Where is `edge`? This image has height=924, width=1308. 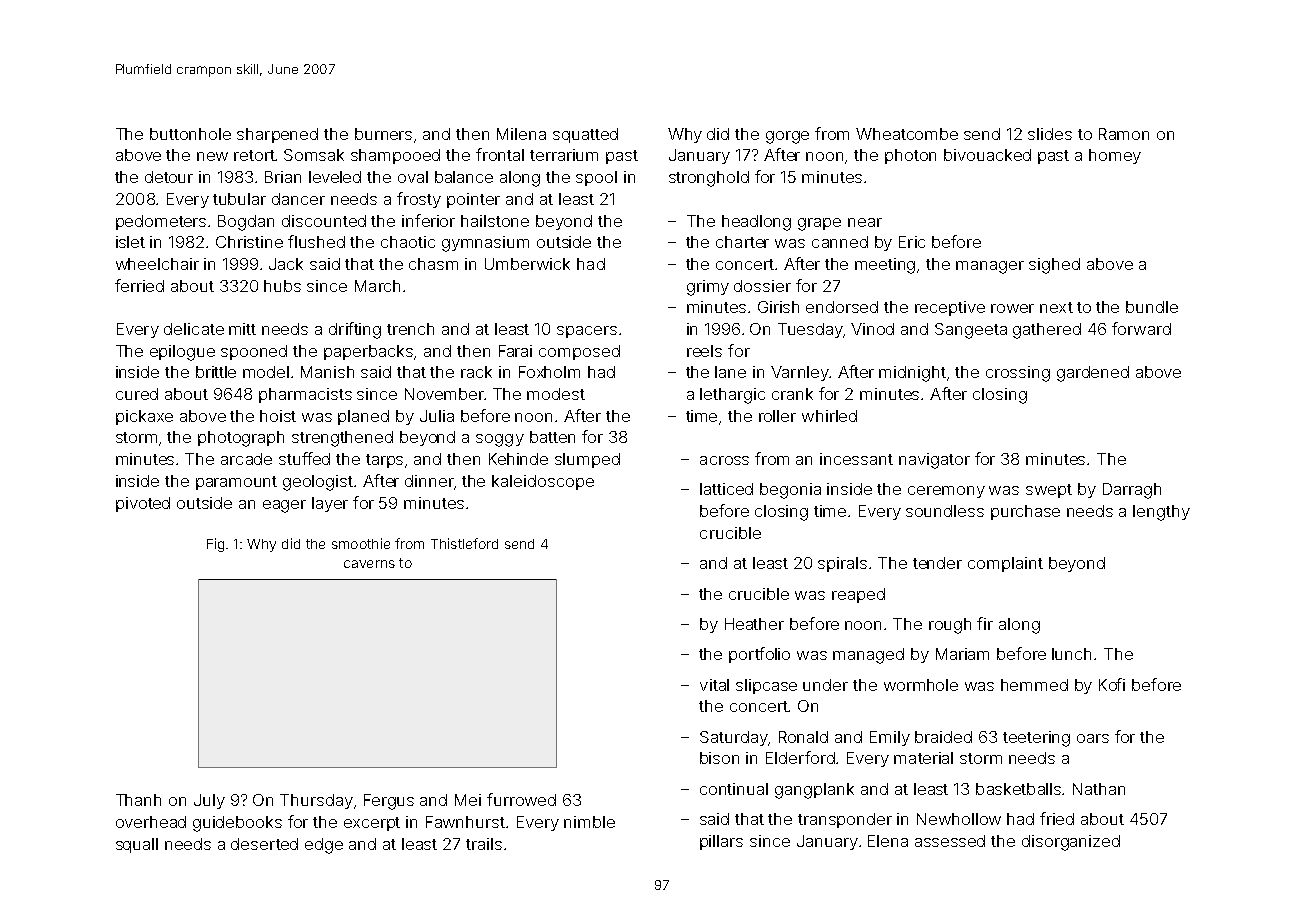
edge is located at coordinates (324, 846).
